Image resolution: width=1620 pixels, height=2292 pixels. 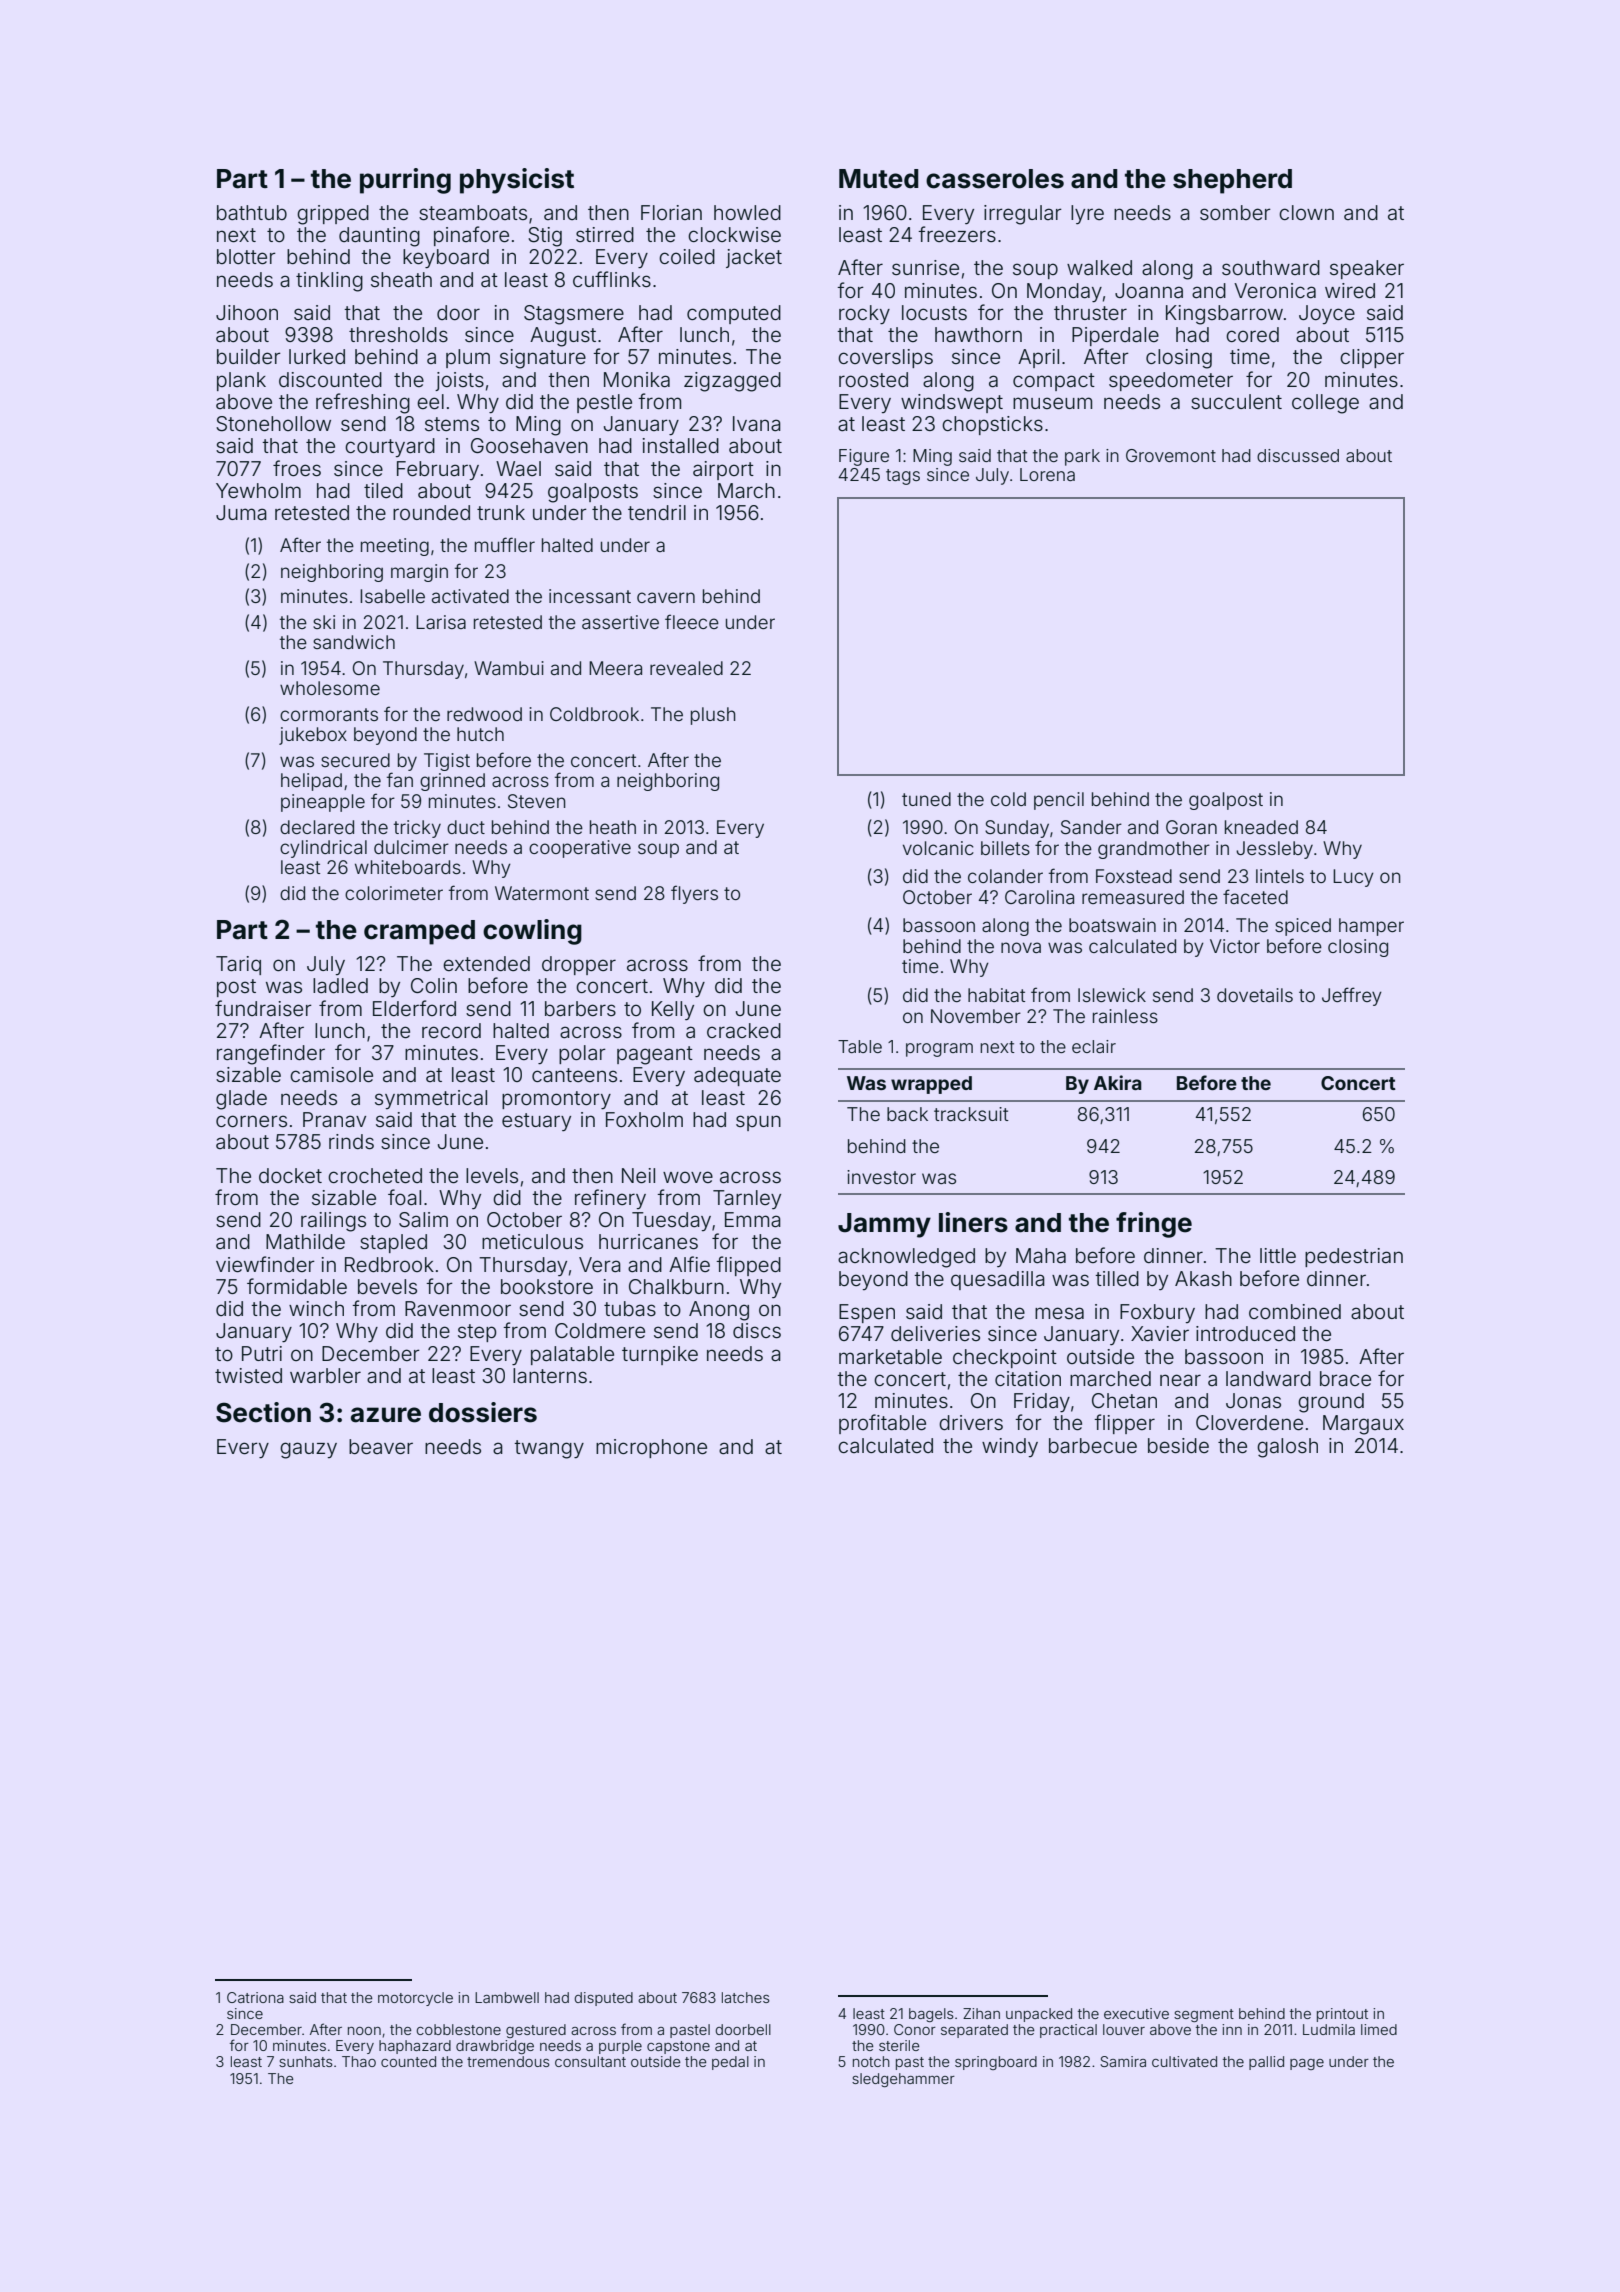 What do you see at coordinates (381, 1446) in the page?
I see `beaver` at bounding box center [381, 1446].
